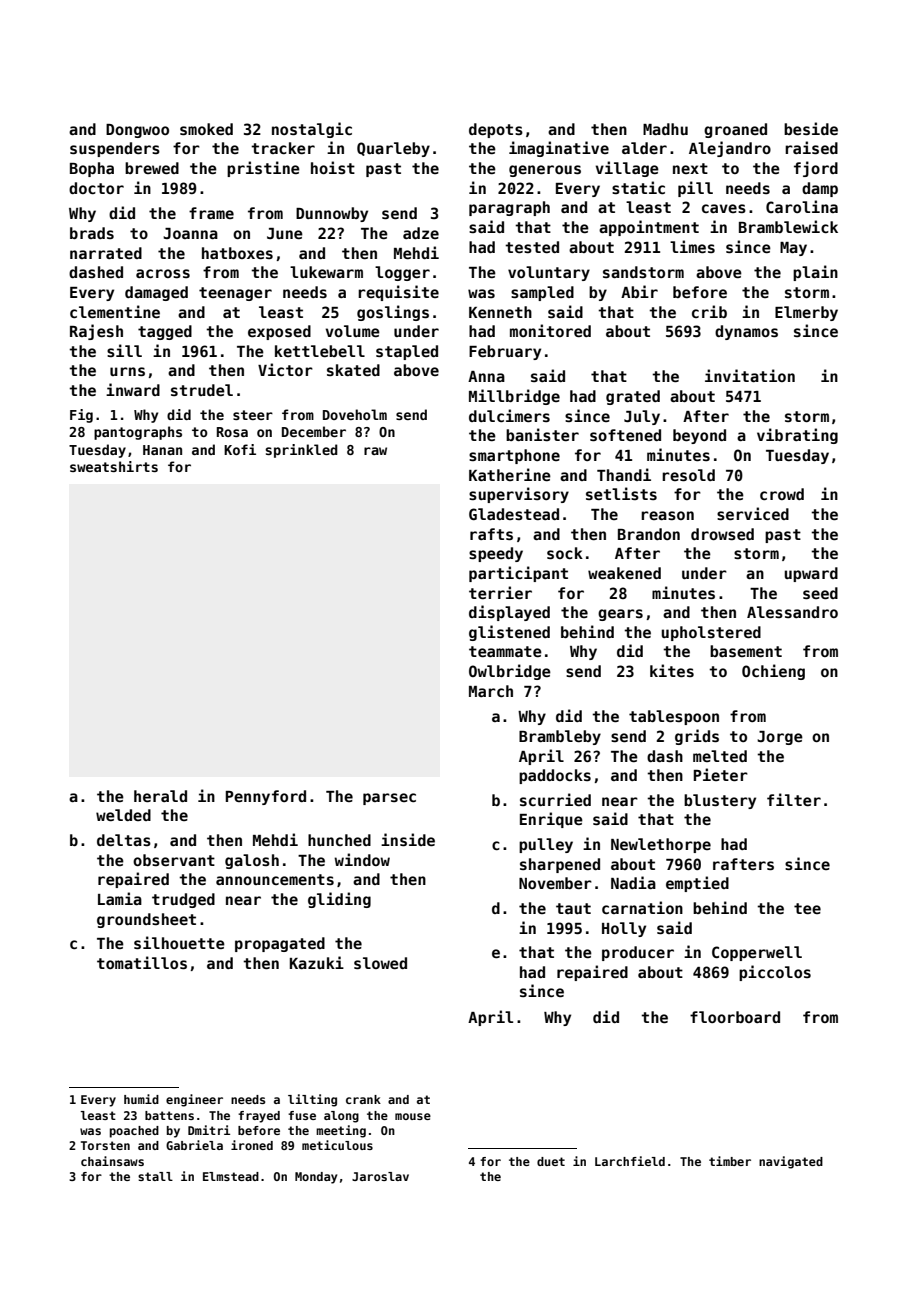  Describe the element at coordinates (638, 953) in the screenshot. I see `producer` at that location.
